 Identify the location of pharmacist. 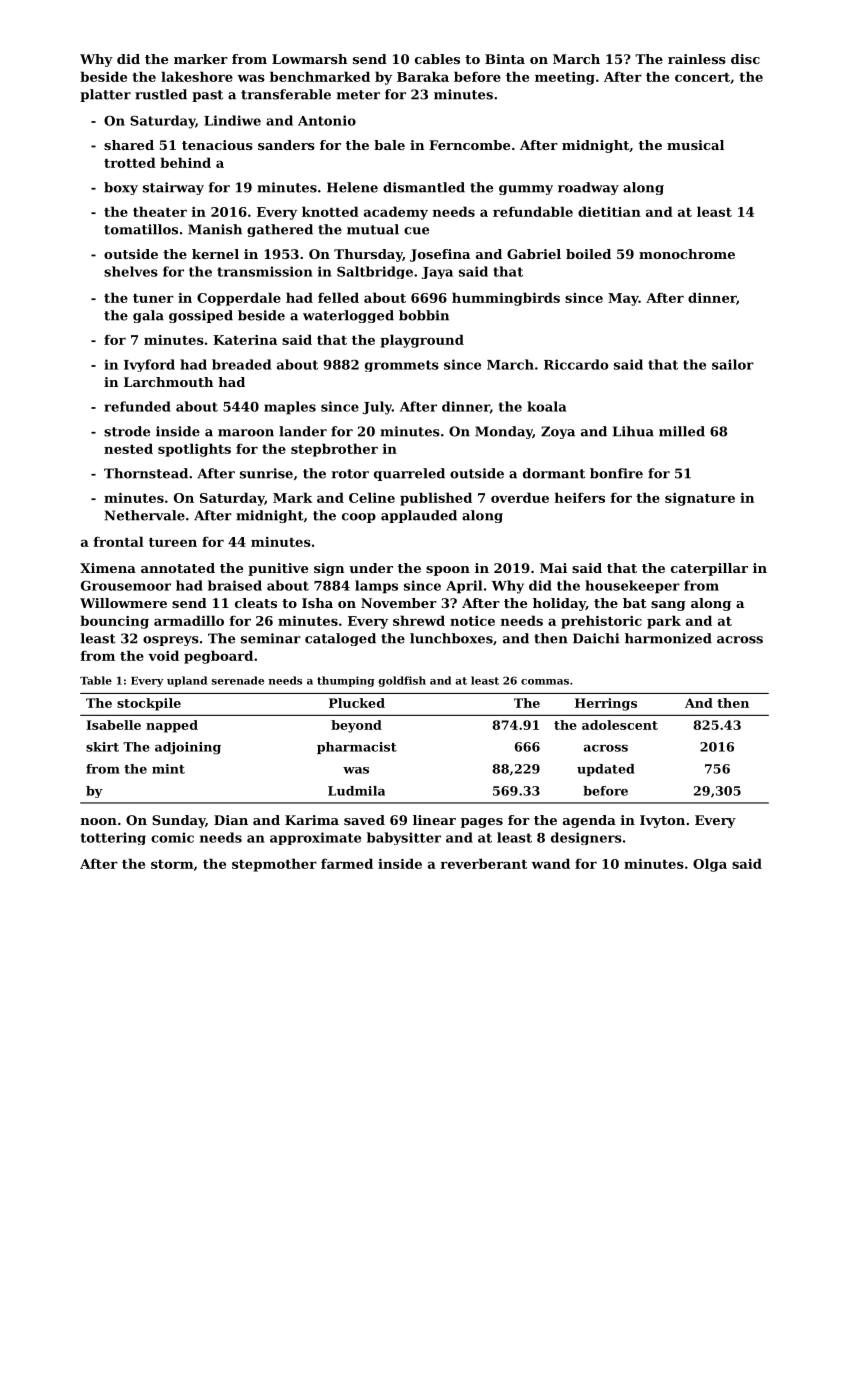
(357, 748).
